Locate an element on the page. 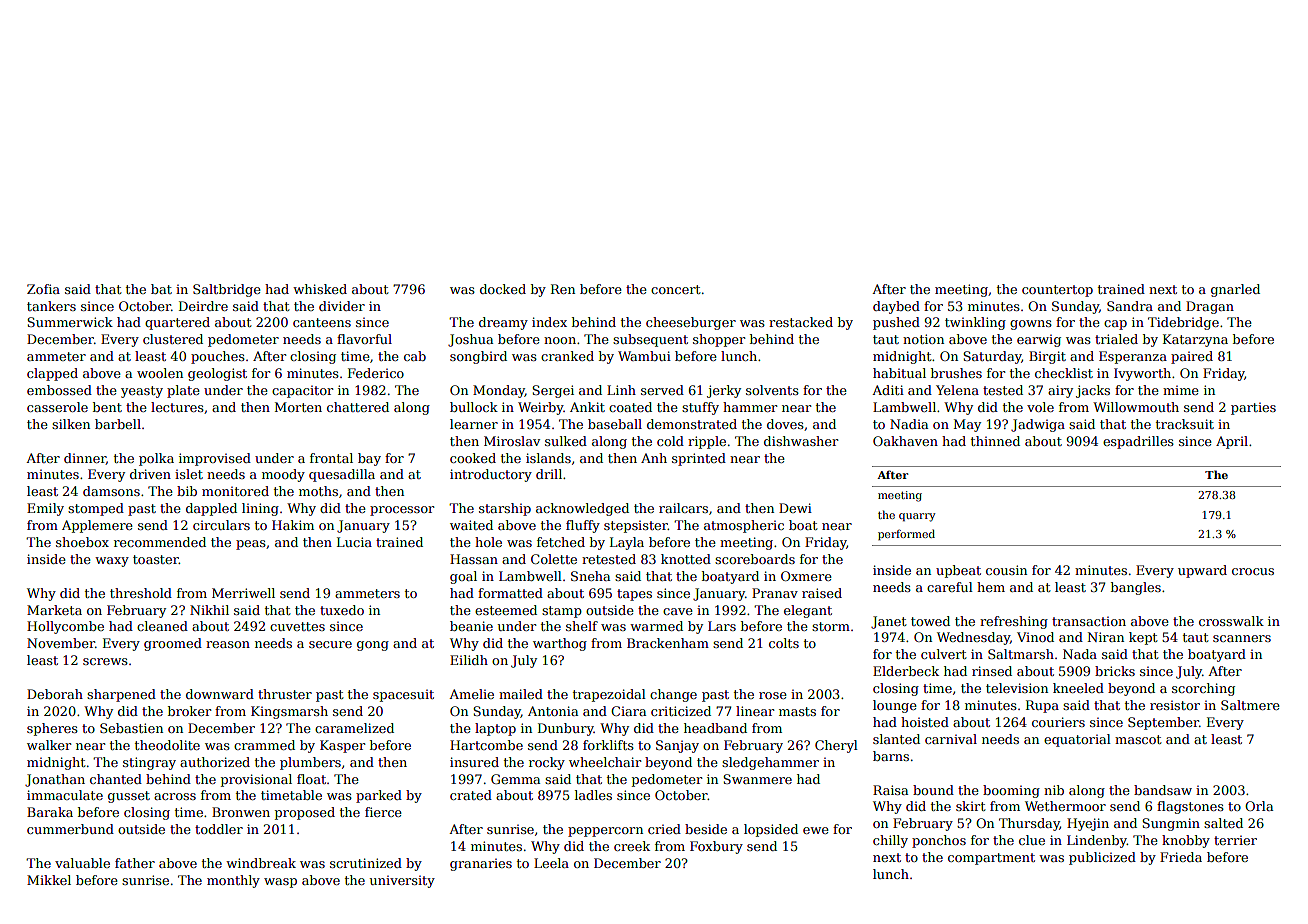 This page has width=1308, height=924. bat is located at coordinates (161, 289).
